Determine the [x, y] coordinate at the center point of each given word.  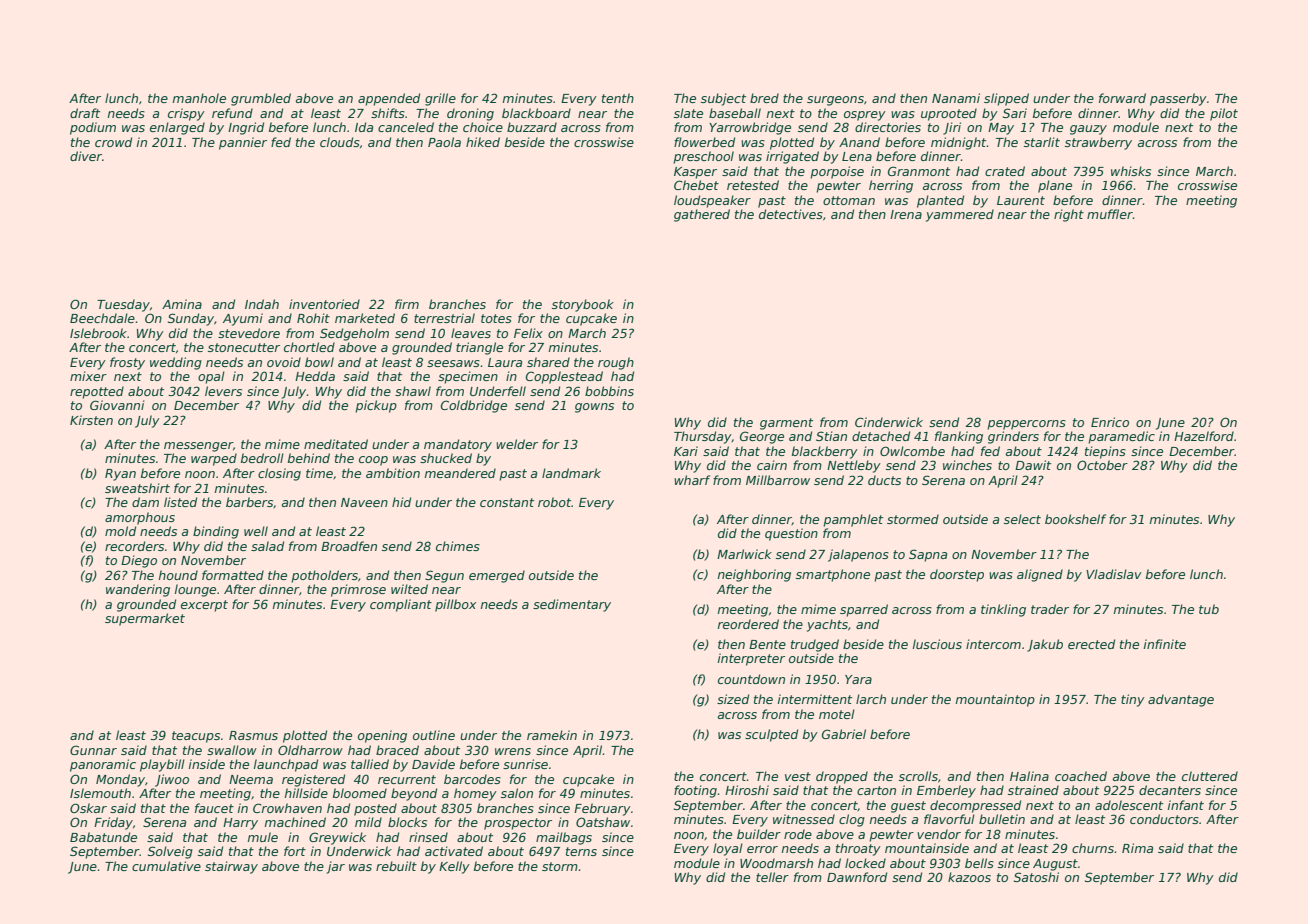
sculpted [771, 735]
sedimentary [572, 605]
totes [496, 318]
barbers [249, 502]
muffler [1110, 214]
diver [86, 156]
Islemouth [100, 793]
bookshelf [1075, 519]
